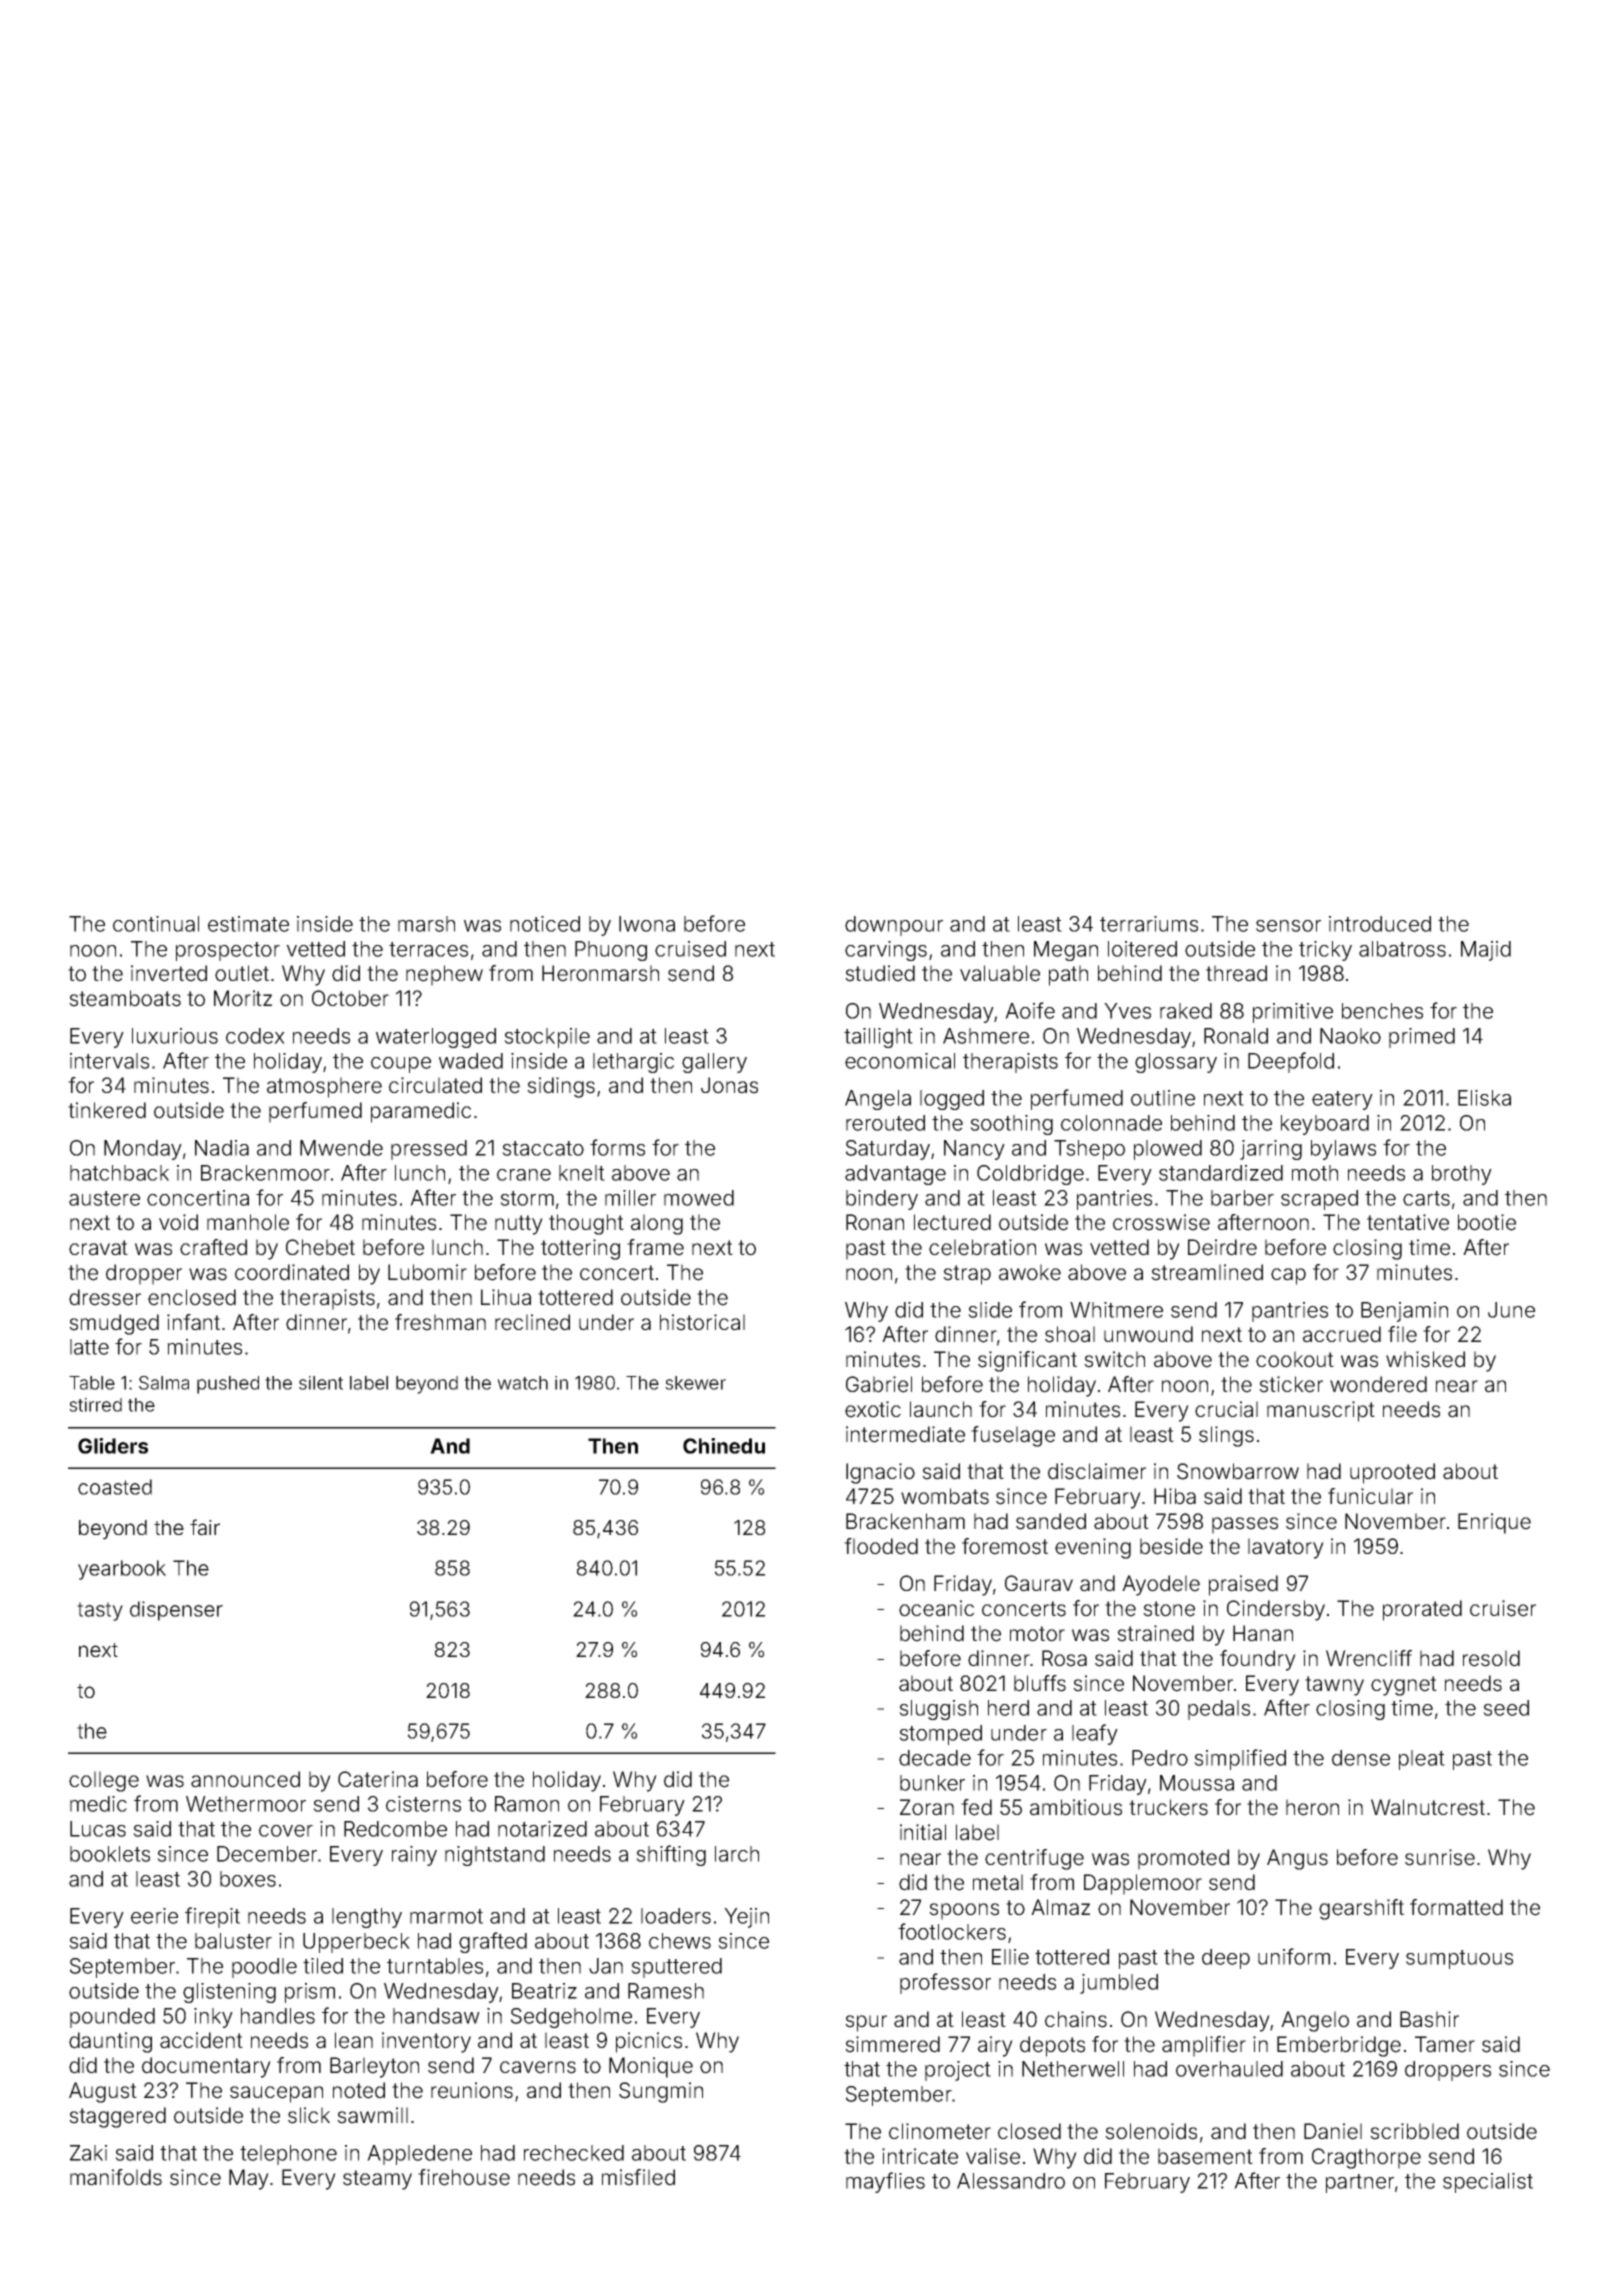 The width and height of the screenshot is (1620, 2292). Describe the element at coordinates (885, 1123) in the screenshot. I see `rerouted` at that location.
